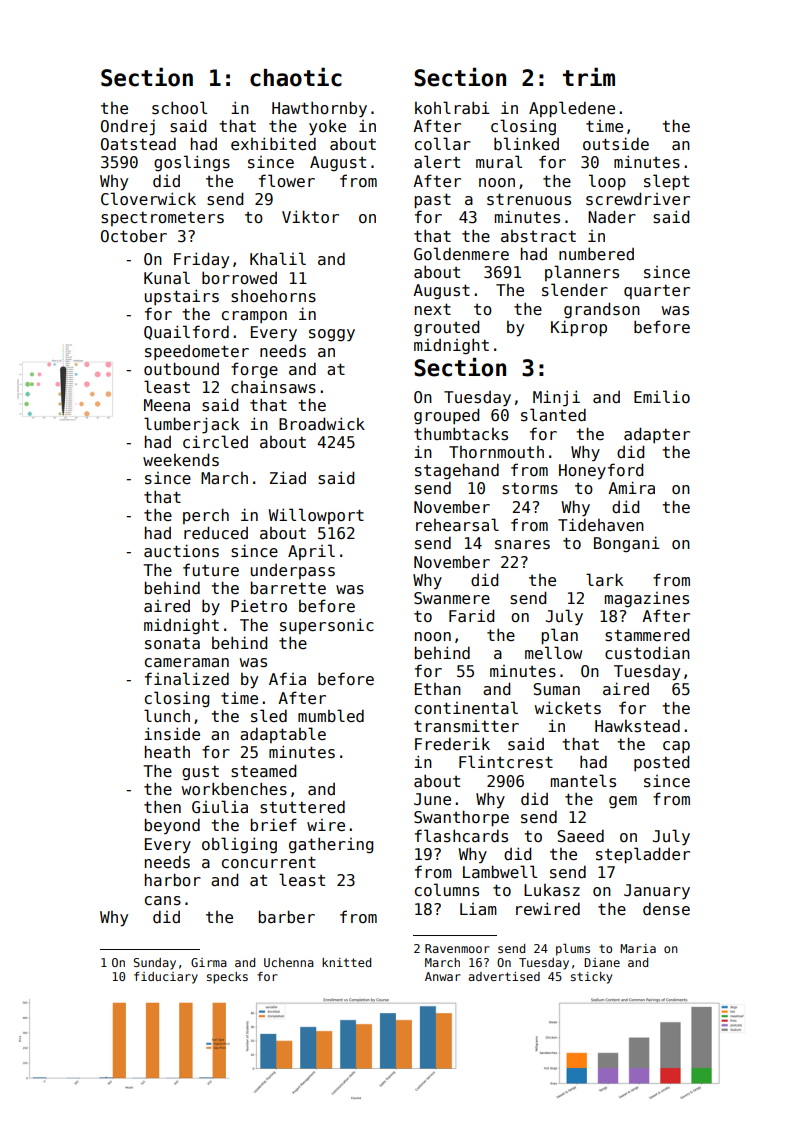  I want to click on fiduciary, so click(166, 978).
